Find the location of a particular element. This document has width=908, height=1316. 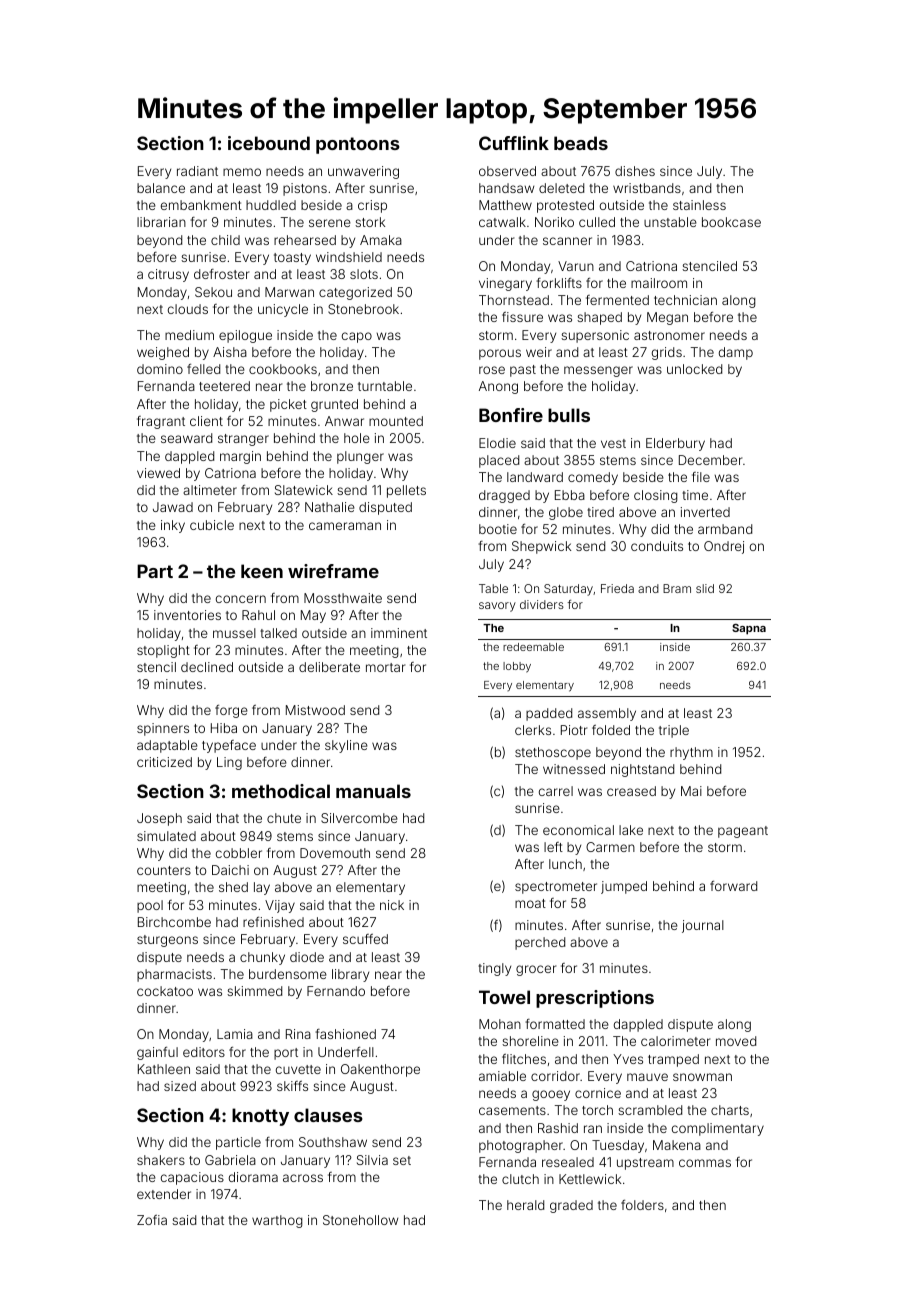

methodical is located at coordinates (281, 791).
